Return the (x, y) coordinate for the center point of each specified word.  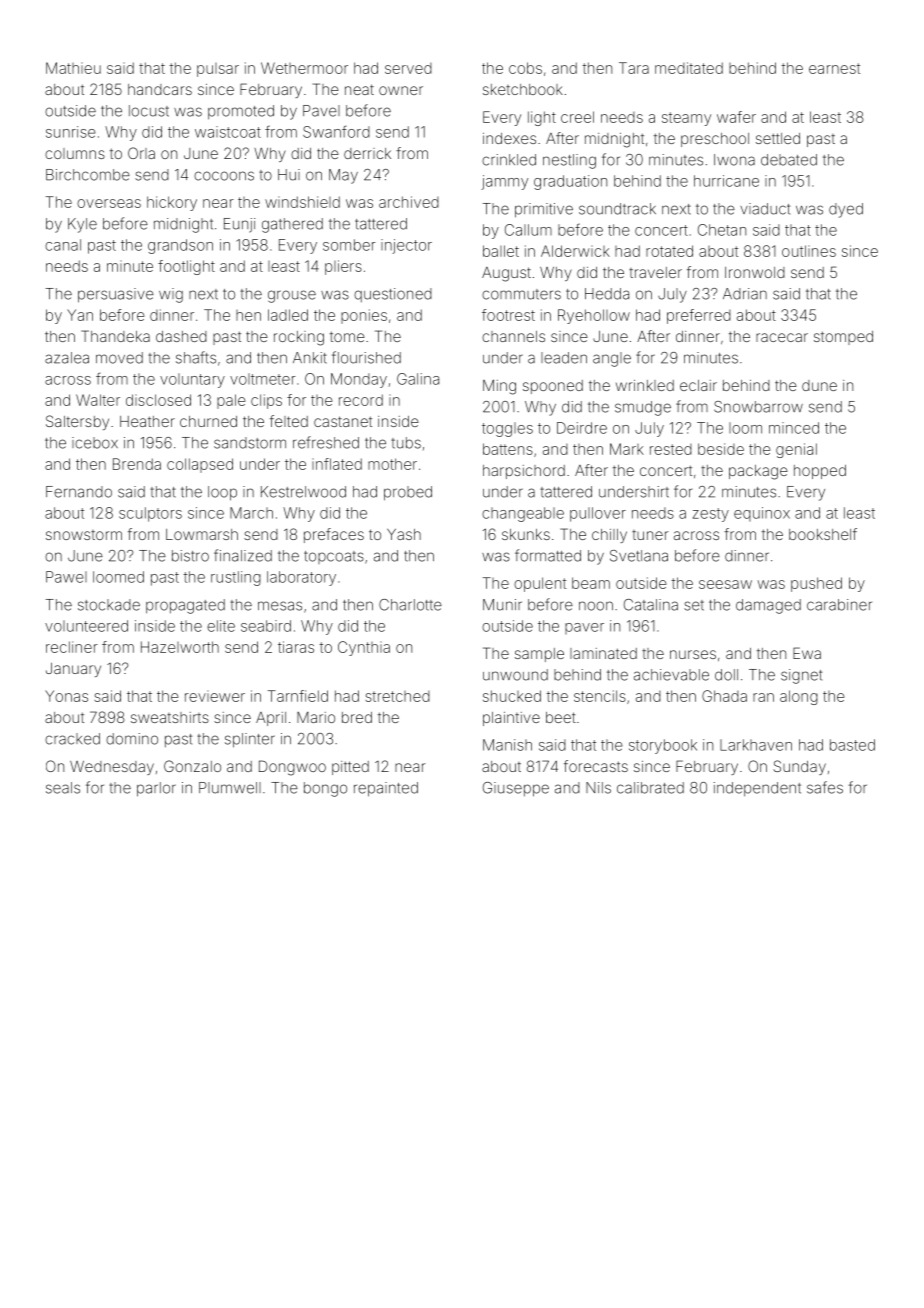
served (408, 68)
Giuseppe (516, 789)
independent (757, 789)
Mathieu (73, 68)
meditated (689, 68)
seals (63, 788)
